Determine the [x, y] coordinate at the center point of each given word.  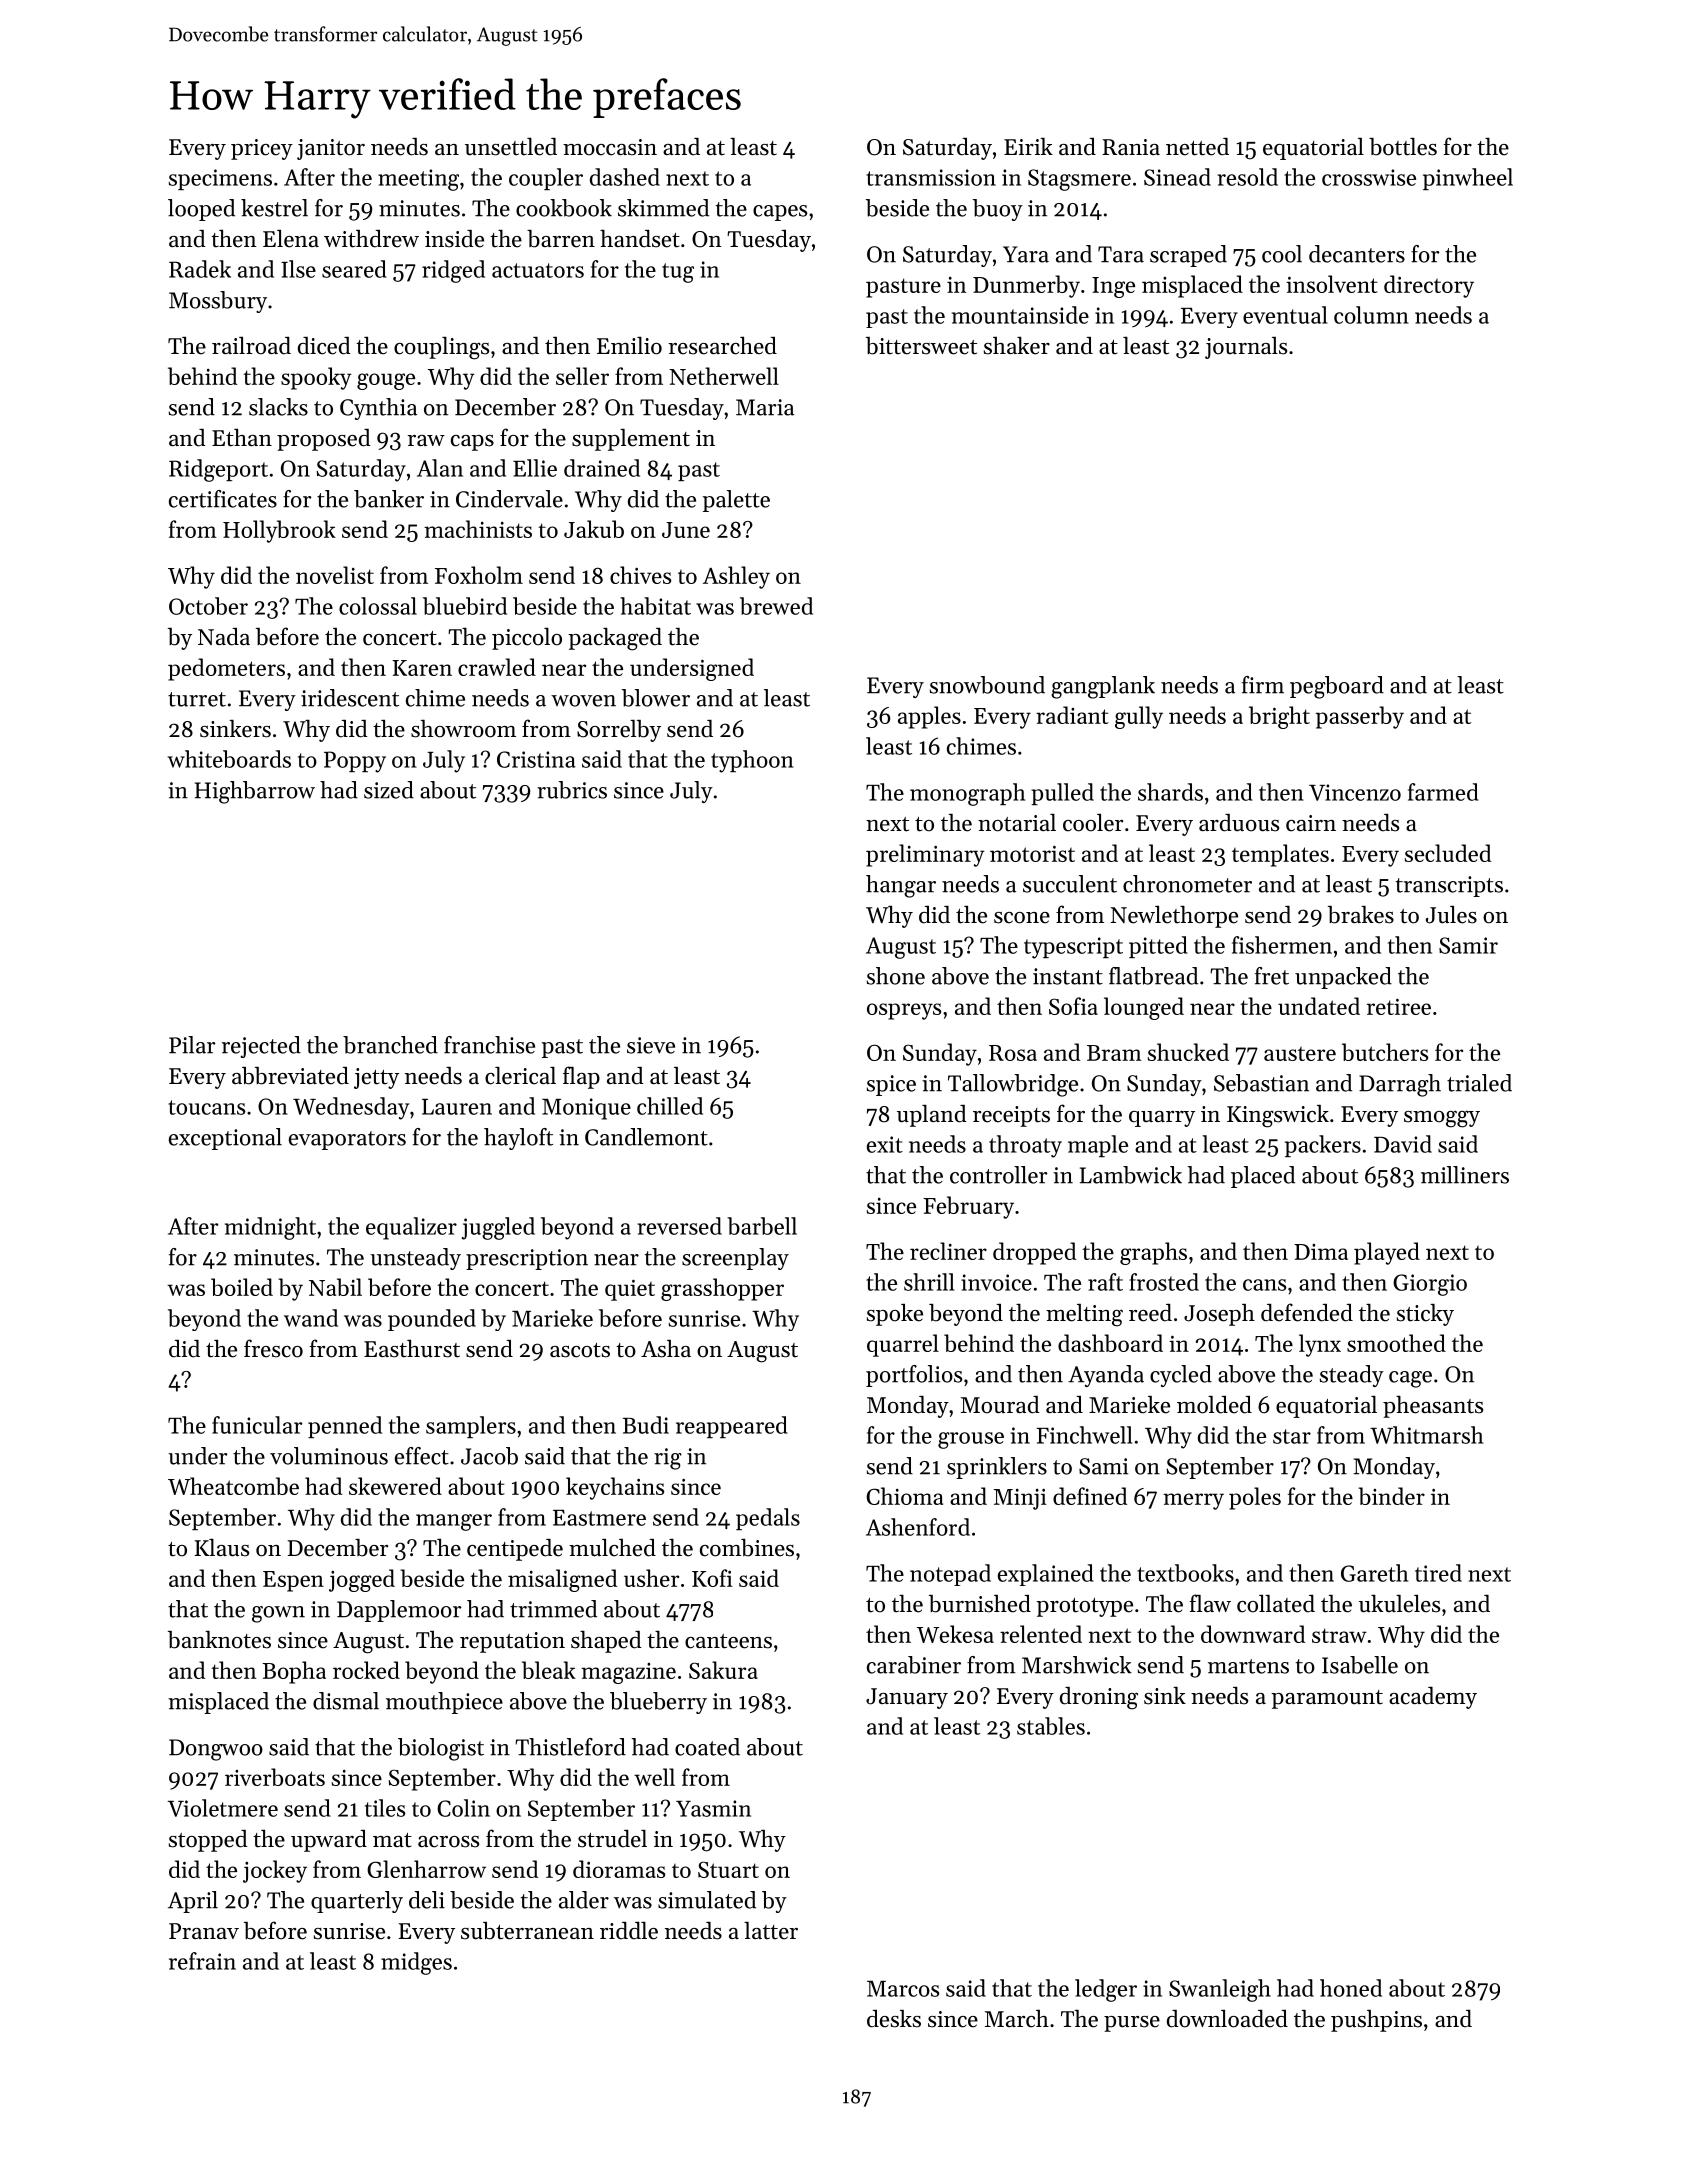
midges [416, 1963]
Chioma [904, 1496]
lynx [1320, 1345]
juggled [498, 1228]
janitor [331, 149]
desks [894, 2019]
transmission [931, 177]
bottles [1403, 146]
